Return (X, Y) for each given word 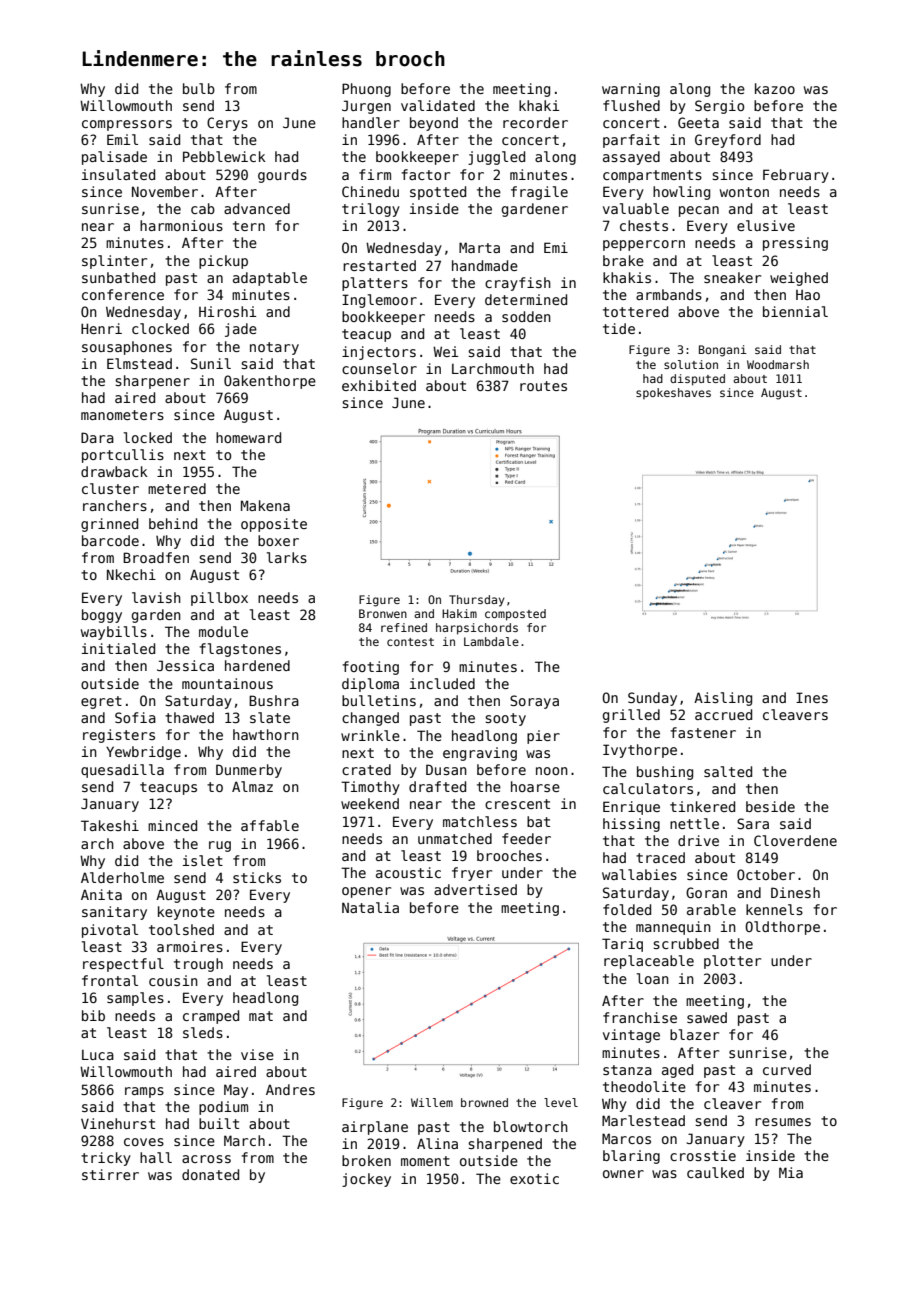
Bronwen (383, 613)
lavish (156, 597)
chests (644, 225)
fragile (539, 193)
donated (210, 1174)
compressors (127, 125)
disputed (697, 380)
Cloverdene (795, 840)
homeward (248, 437)
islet (203, 860)
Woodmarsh (778, 364)
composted (515, 615)
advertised (475, 889)
